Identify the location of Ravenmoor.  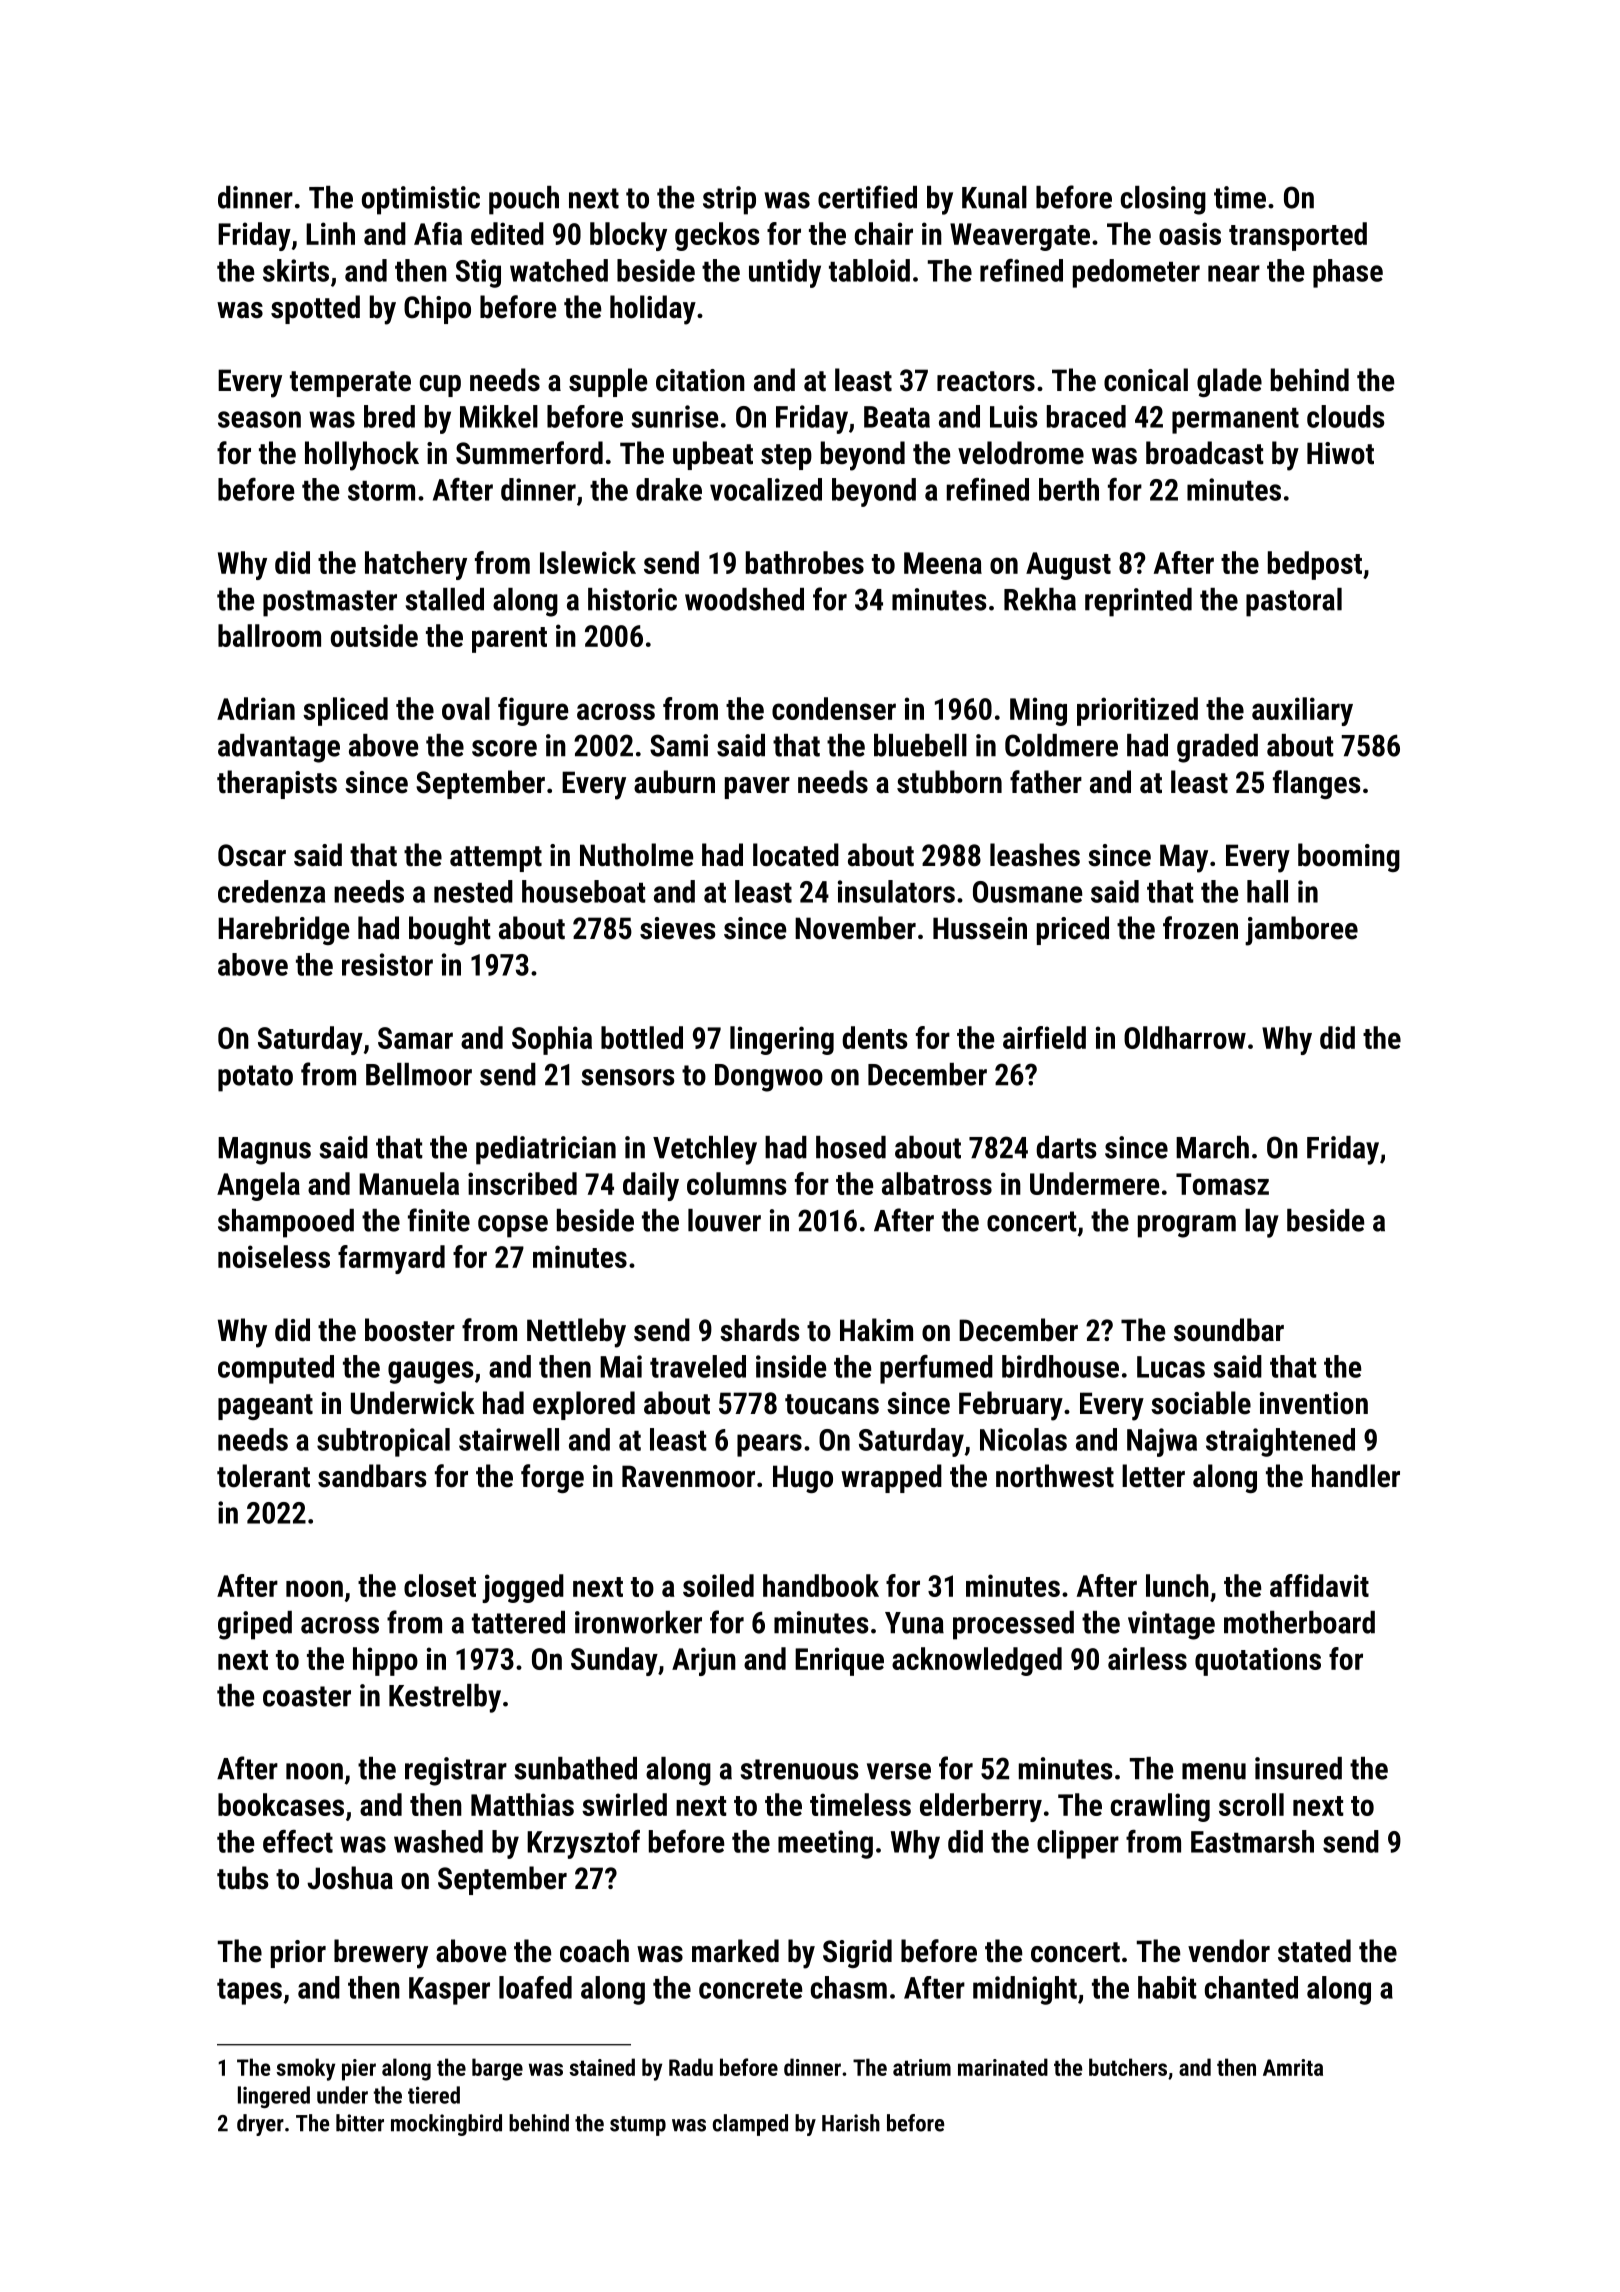
(688, 1476).
